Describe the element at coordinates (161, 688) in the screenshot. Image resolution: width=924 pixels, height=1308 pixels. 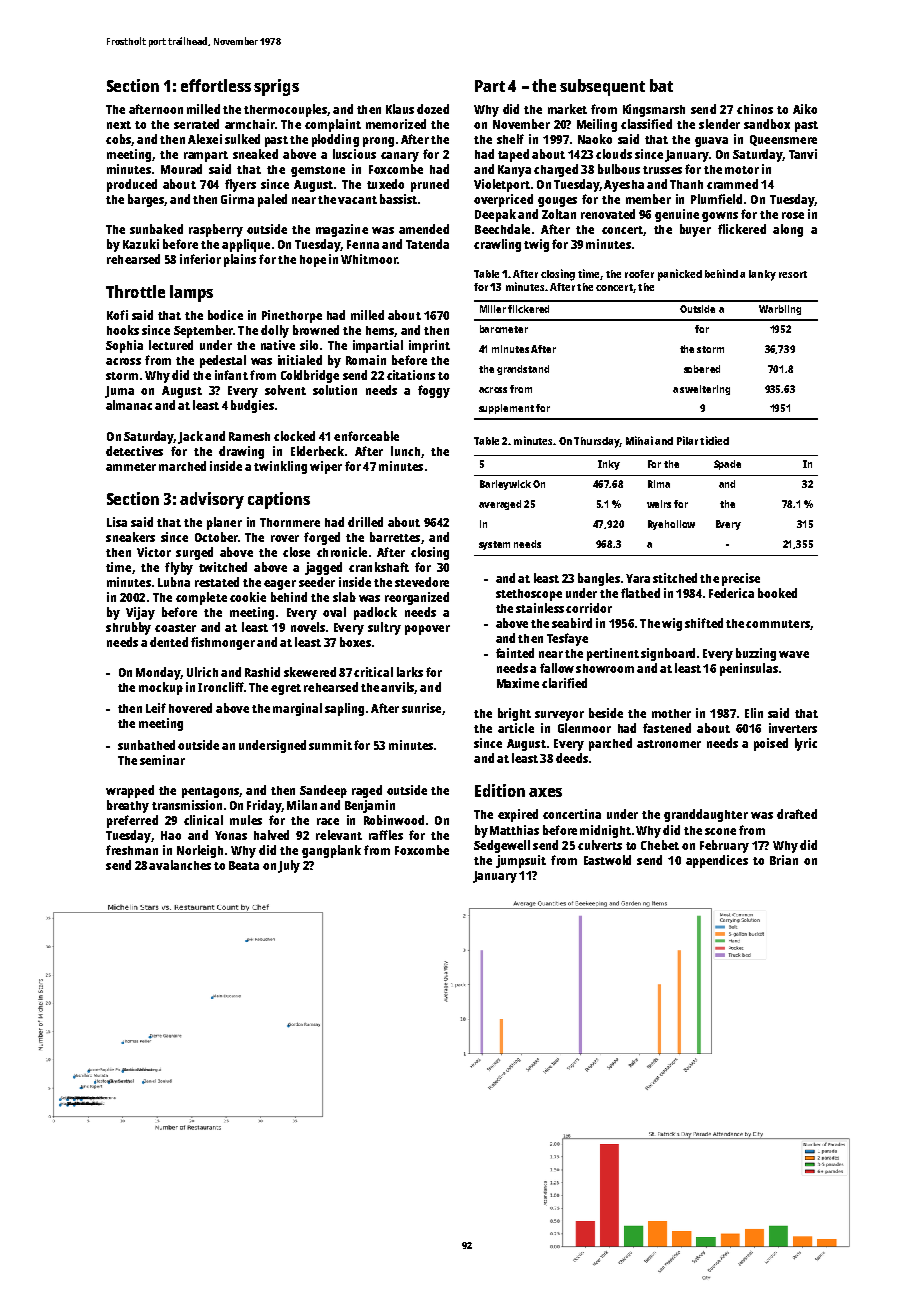
I see `mockup` at that location.
